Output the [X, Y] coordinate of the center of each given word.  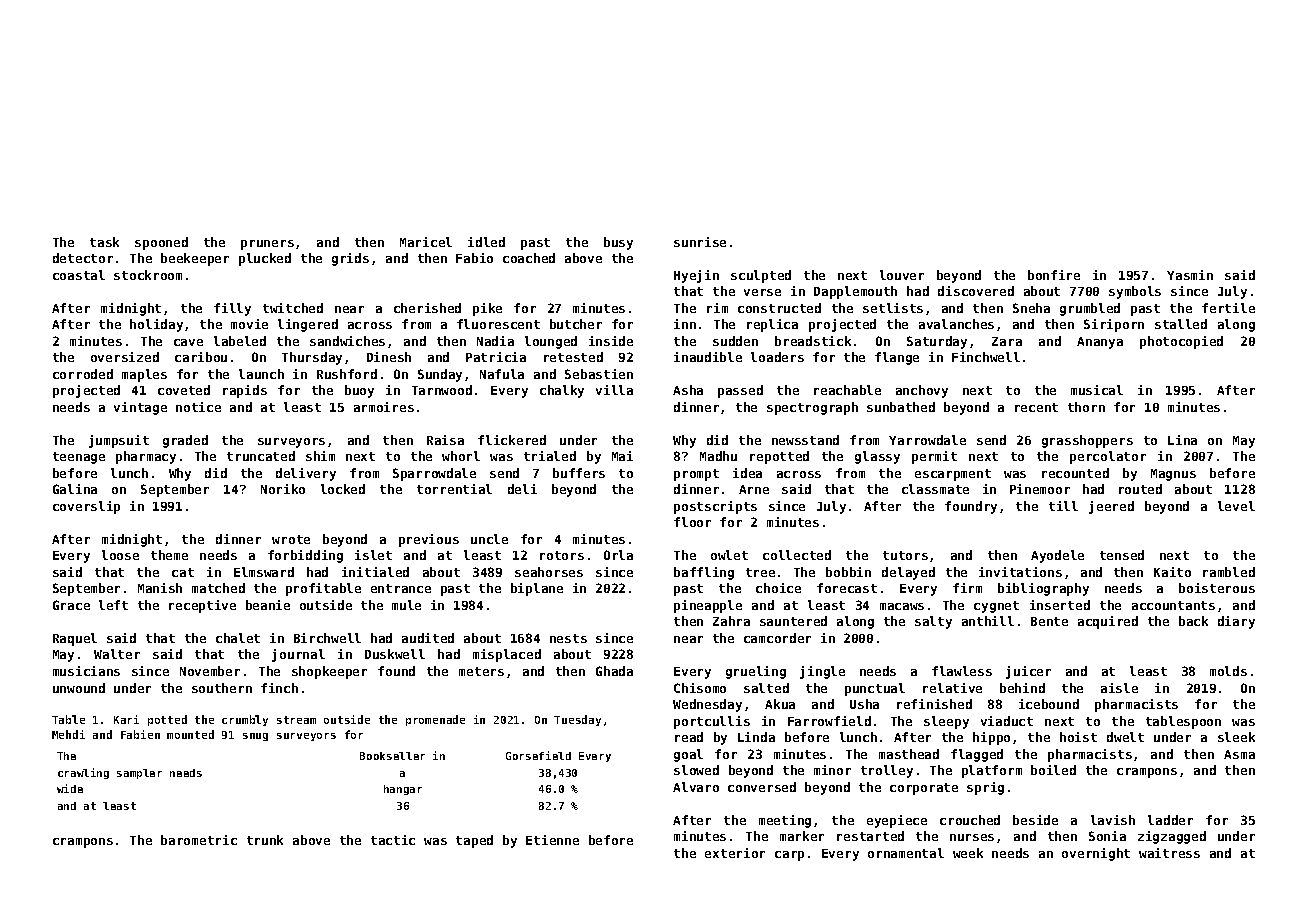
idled [486, 242]
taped [474, 841]
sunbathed [901, 407]
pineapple [708, 606]
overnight [1096, 854]
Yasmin [1190, 275]
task [104, 242]
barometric [199, 840]
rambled [1229, 572]
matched [218, 588]
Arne [754, 489]
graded [185, 441]
